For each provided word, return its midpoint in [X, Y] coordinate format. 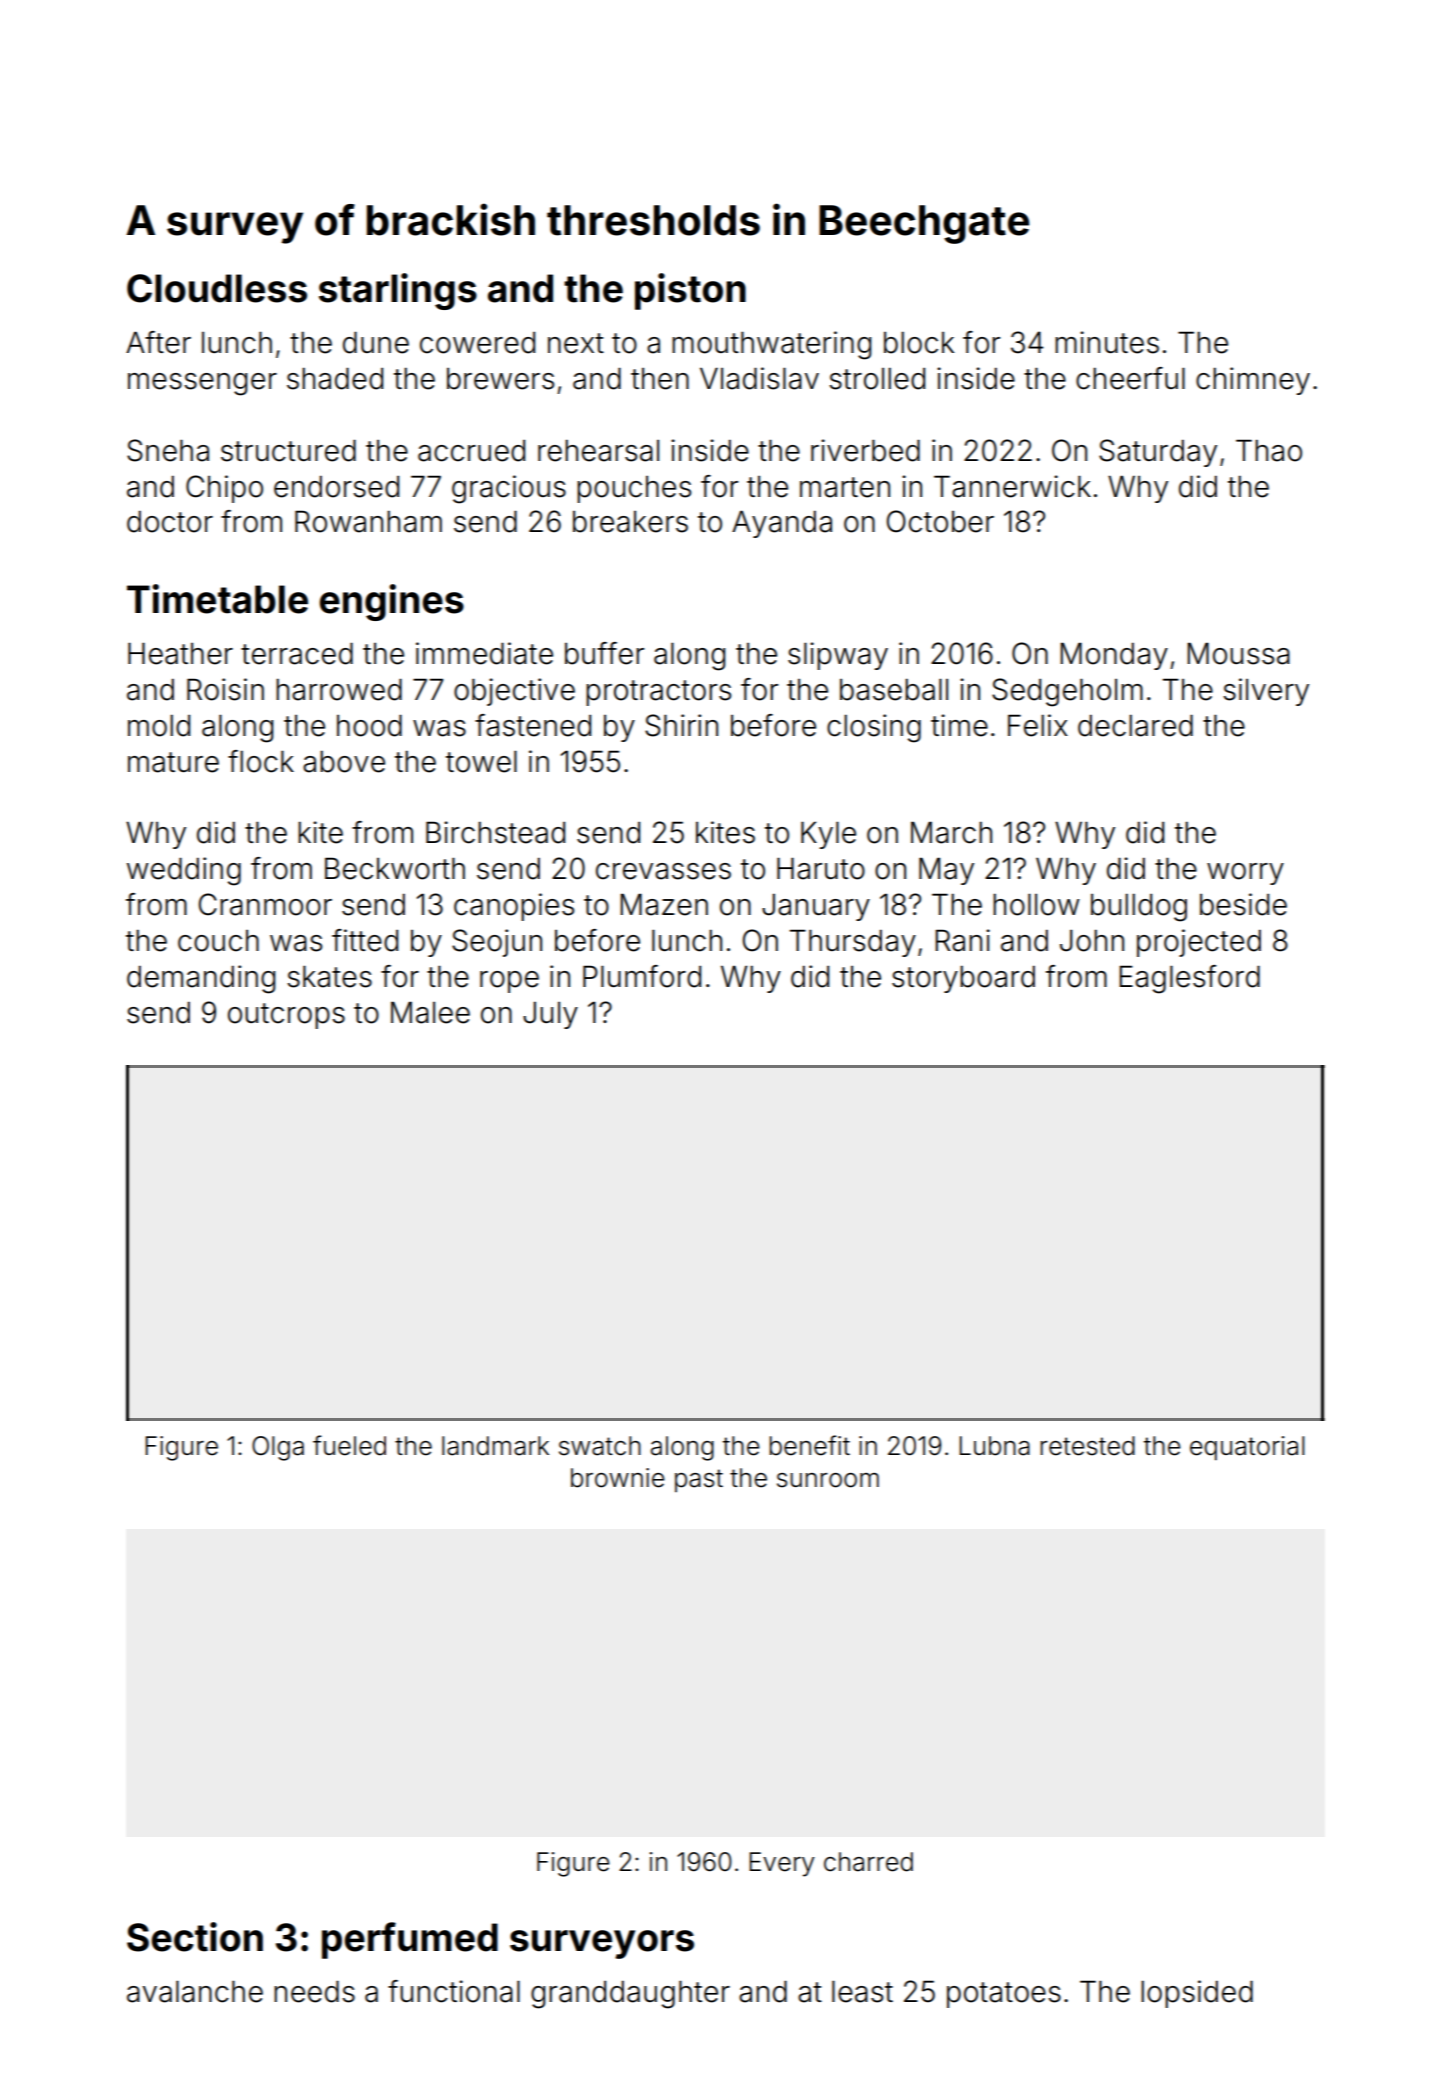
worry [1245, 874]
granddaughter [630, 1995]
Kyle [828, 835]
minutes [1107, 342]
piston [690, 291]
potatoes [1004, 1995]
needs [314, 1992]
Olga [278, 1448]
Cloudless [217, 288]
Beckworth [395, 868]
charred [868, 1862]
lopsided [1197, 1994]
